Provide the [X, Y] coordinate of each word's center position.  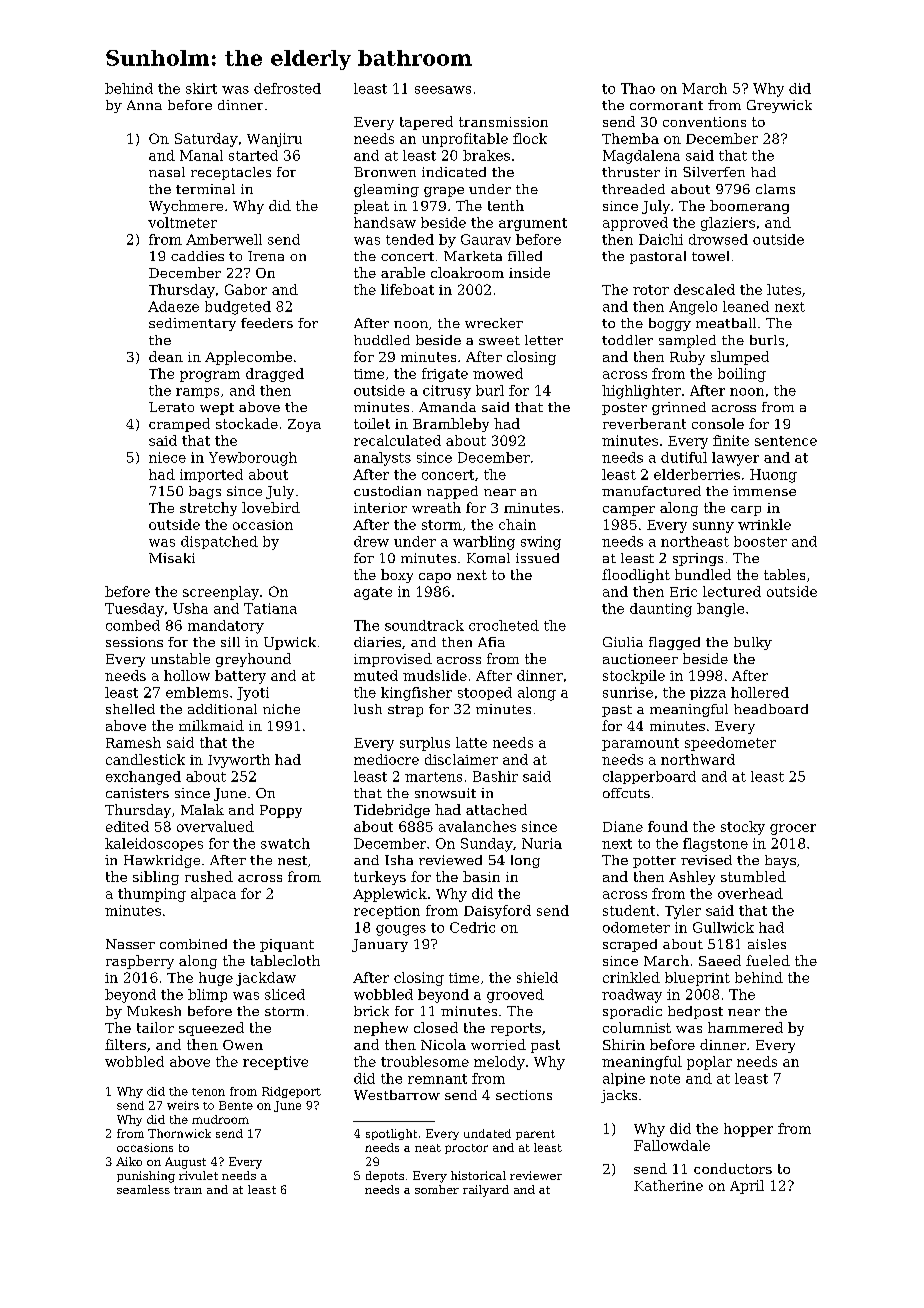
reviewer [536, 1175]
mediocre [386, 759]
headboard [771, 709]
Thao [638, 88]
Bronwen [385, 172]
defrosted [287, 88]
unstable [180, 658]
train [188, 1190]
